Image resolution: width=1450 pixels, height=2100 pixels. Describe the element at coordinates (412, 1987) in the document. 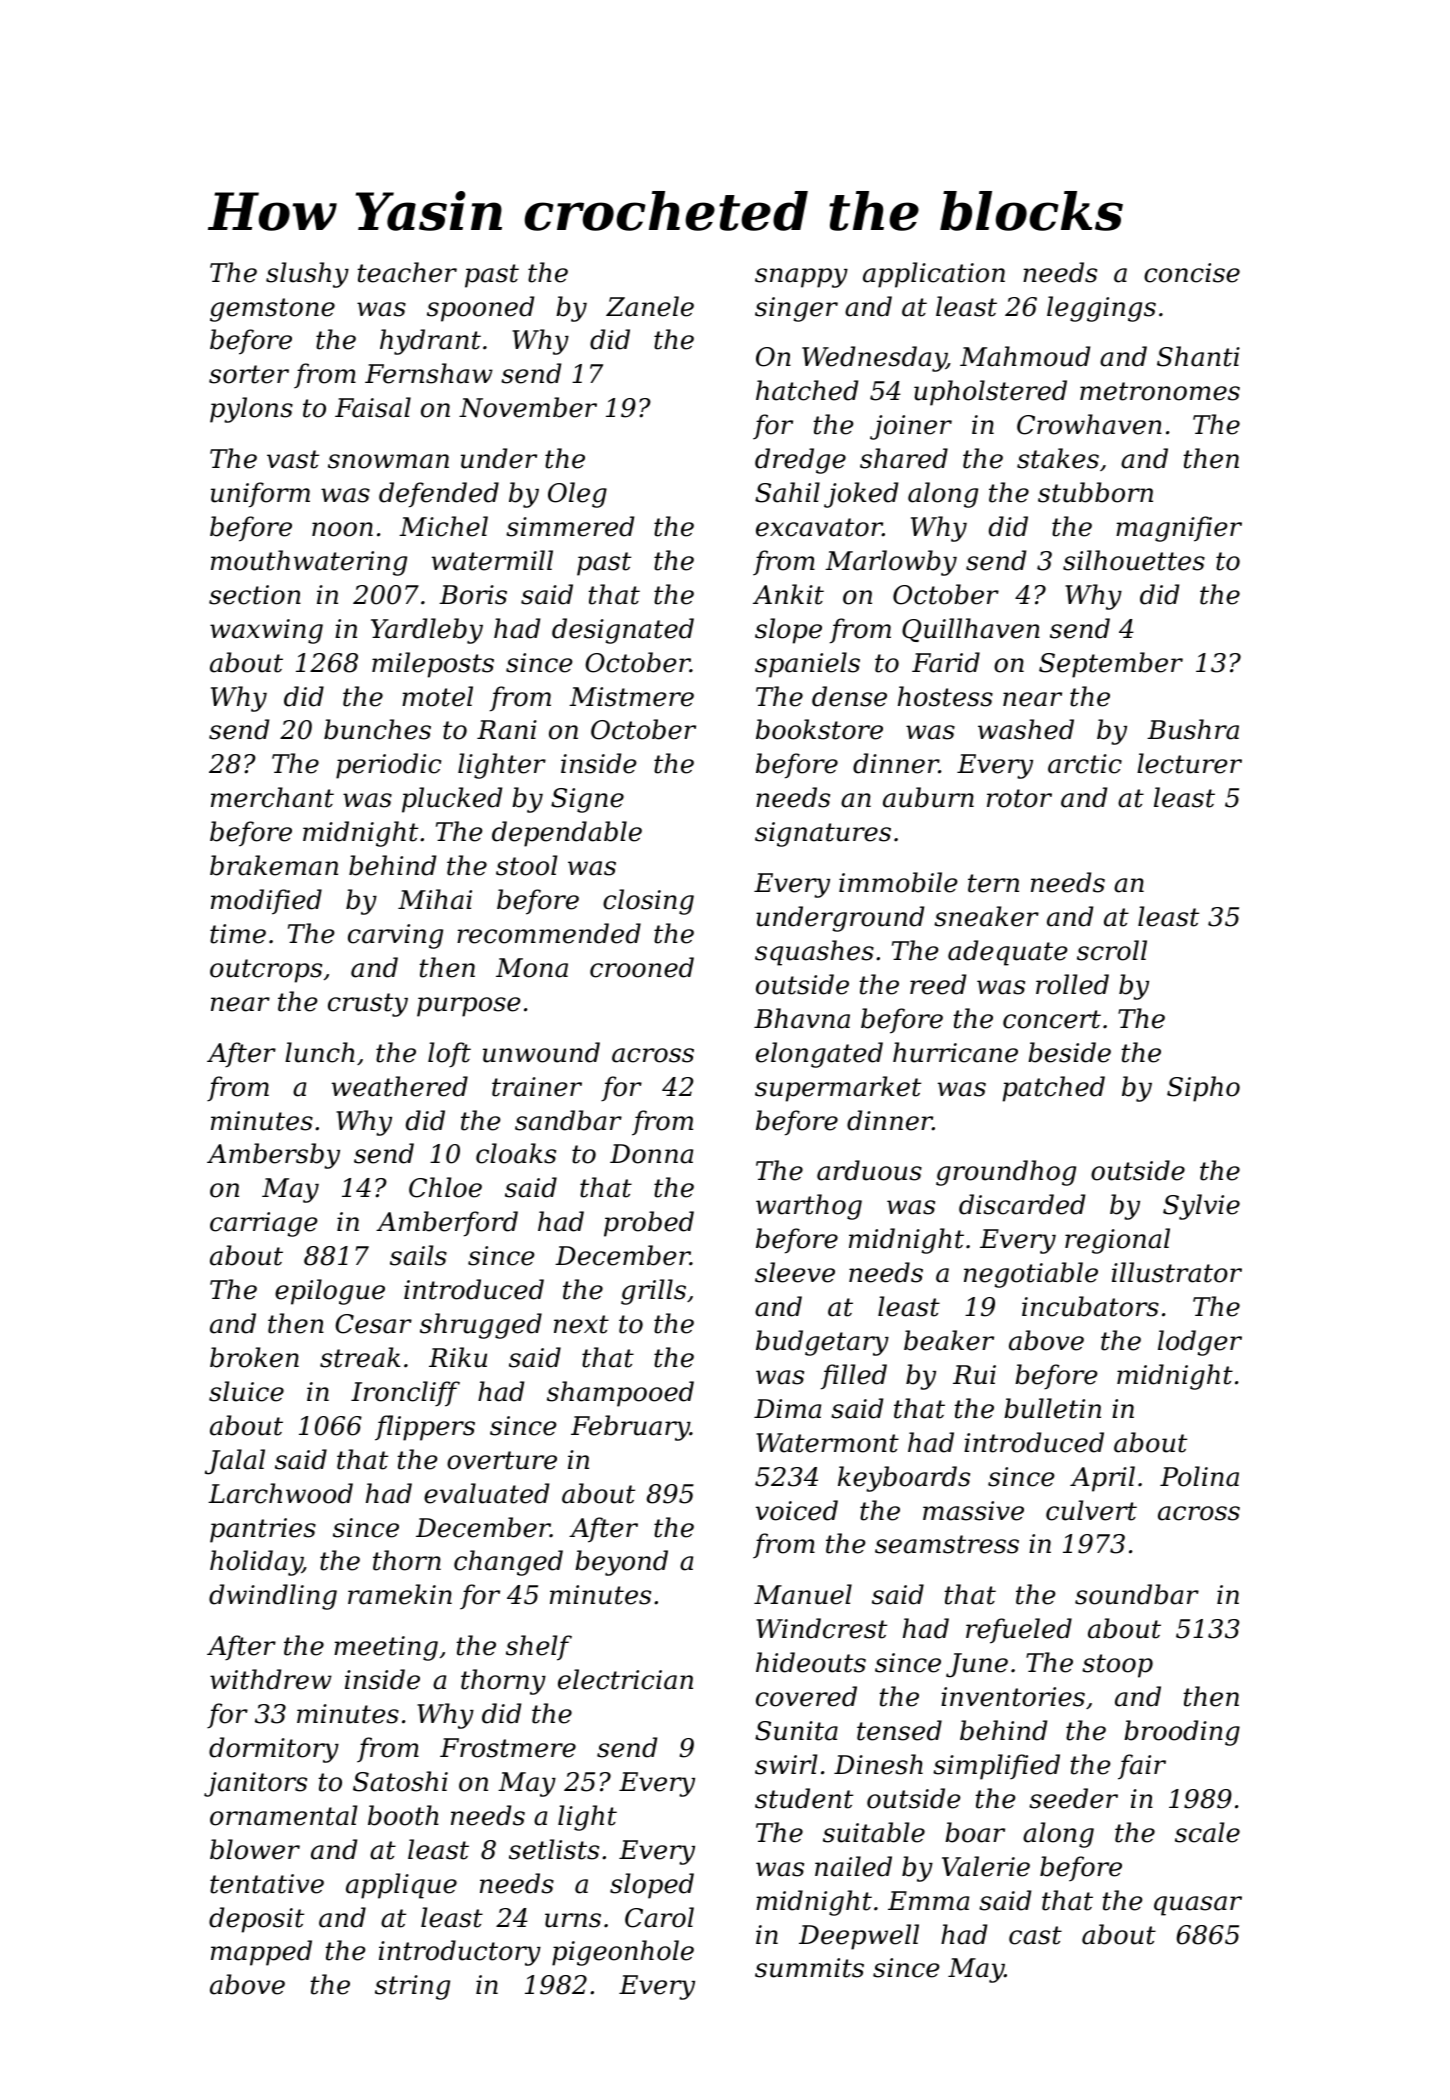

I see `string` at that location.
